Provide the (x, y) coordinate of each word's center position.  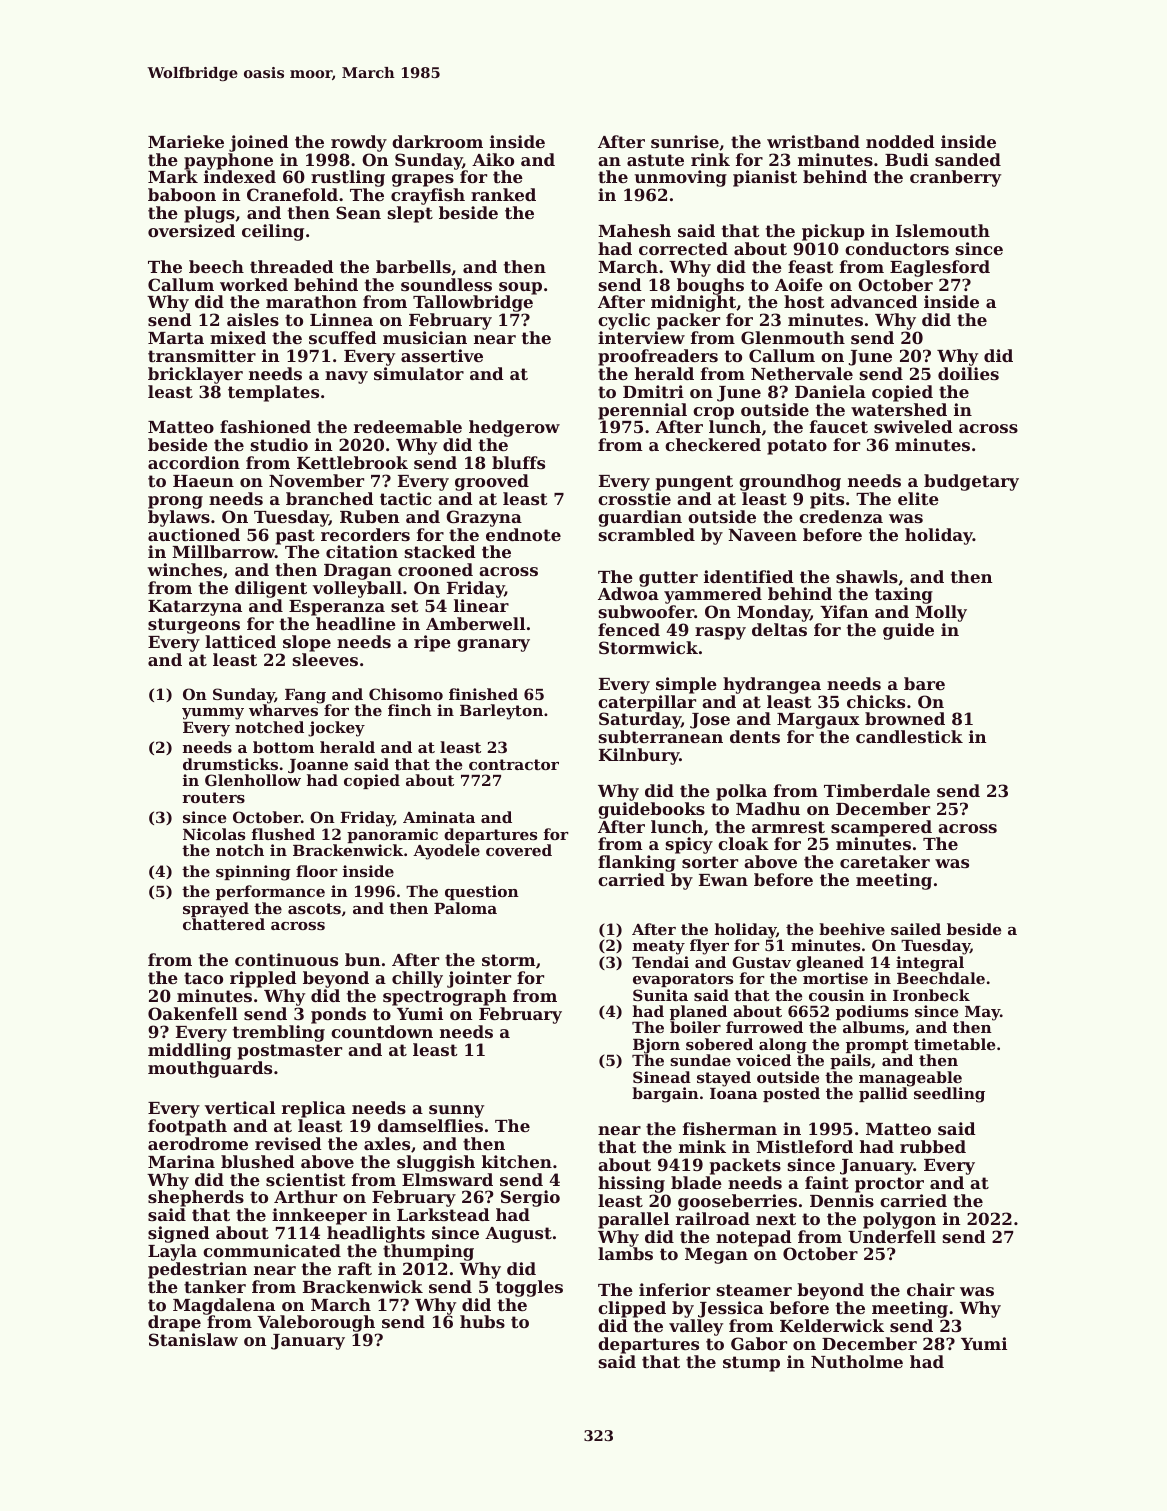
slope (307, 643)
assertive (442, 355)
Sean (358, 212)
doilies (968, 373)
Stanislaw (193, 1339)
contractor (514, 764)
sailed (916, 929)
